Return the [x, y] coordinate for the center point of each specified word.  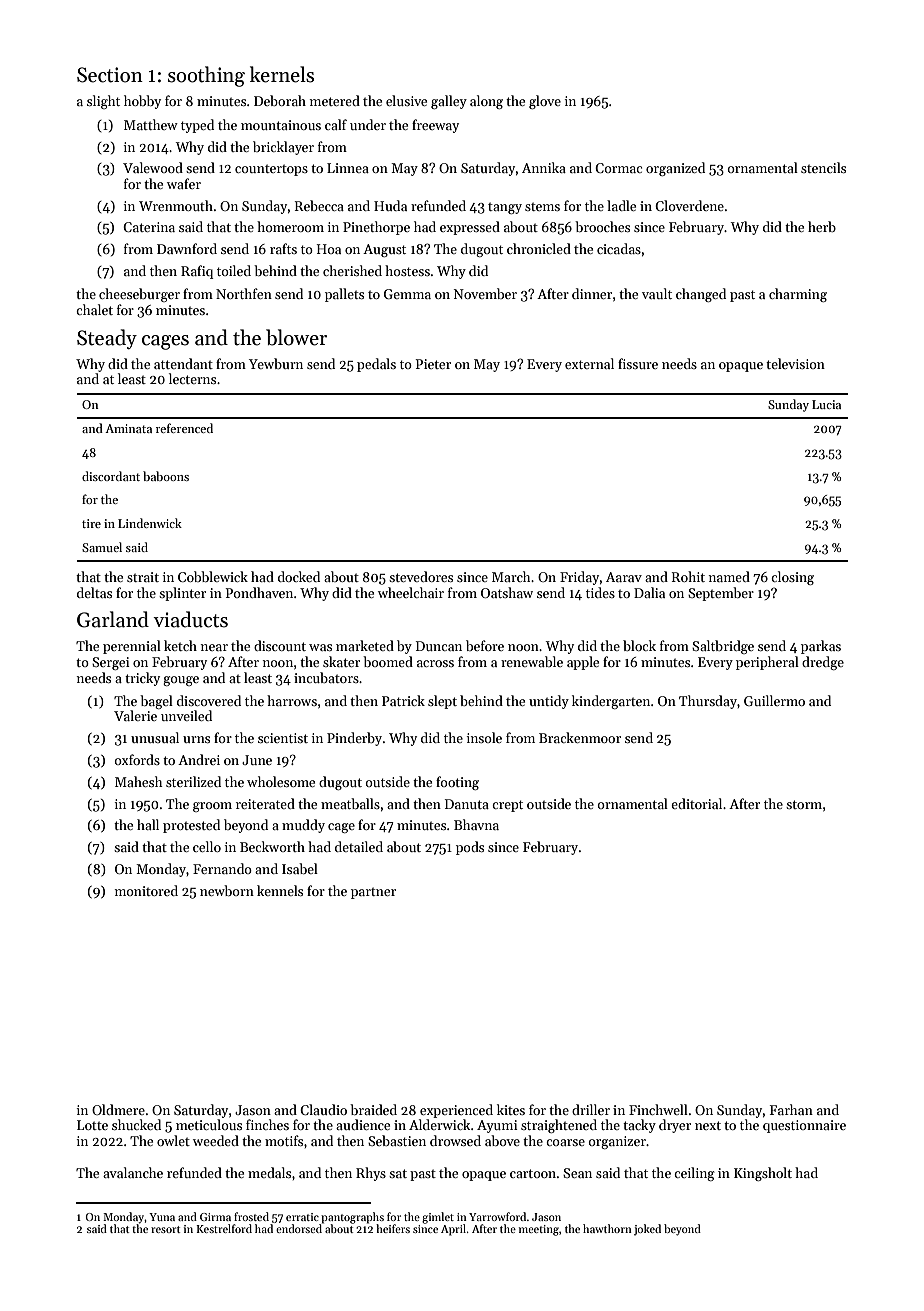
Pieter [433, 364]
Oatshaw [507, 592]
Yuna [162, 1217]
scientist [283, 738]
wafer [184, 183]
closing [792, 578]
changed [701, 295]
